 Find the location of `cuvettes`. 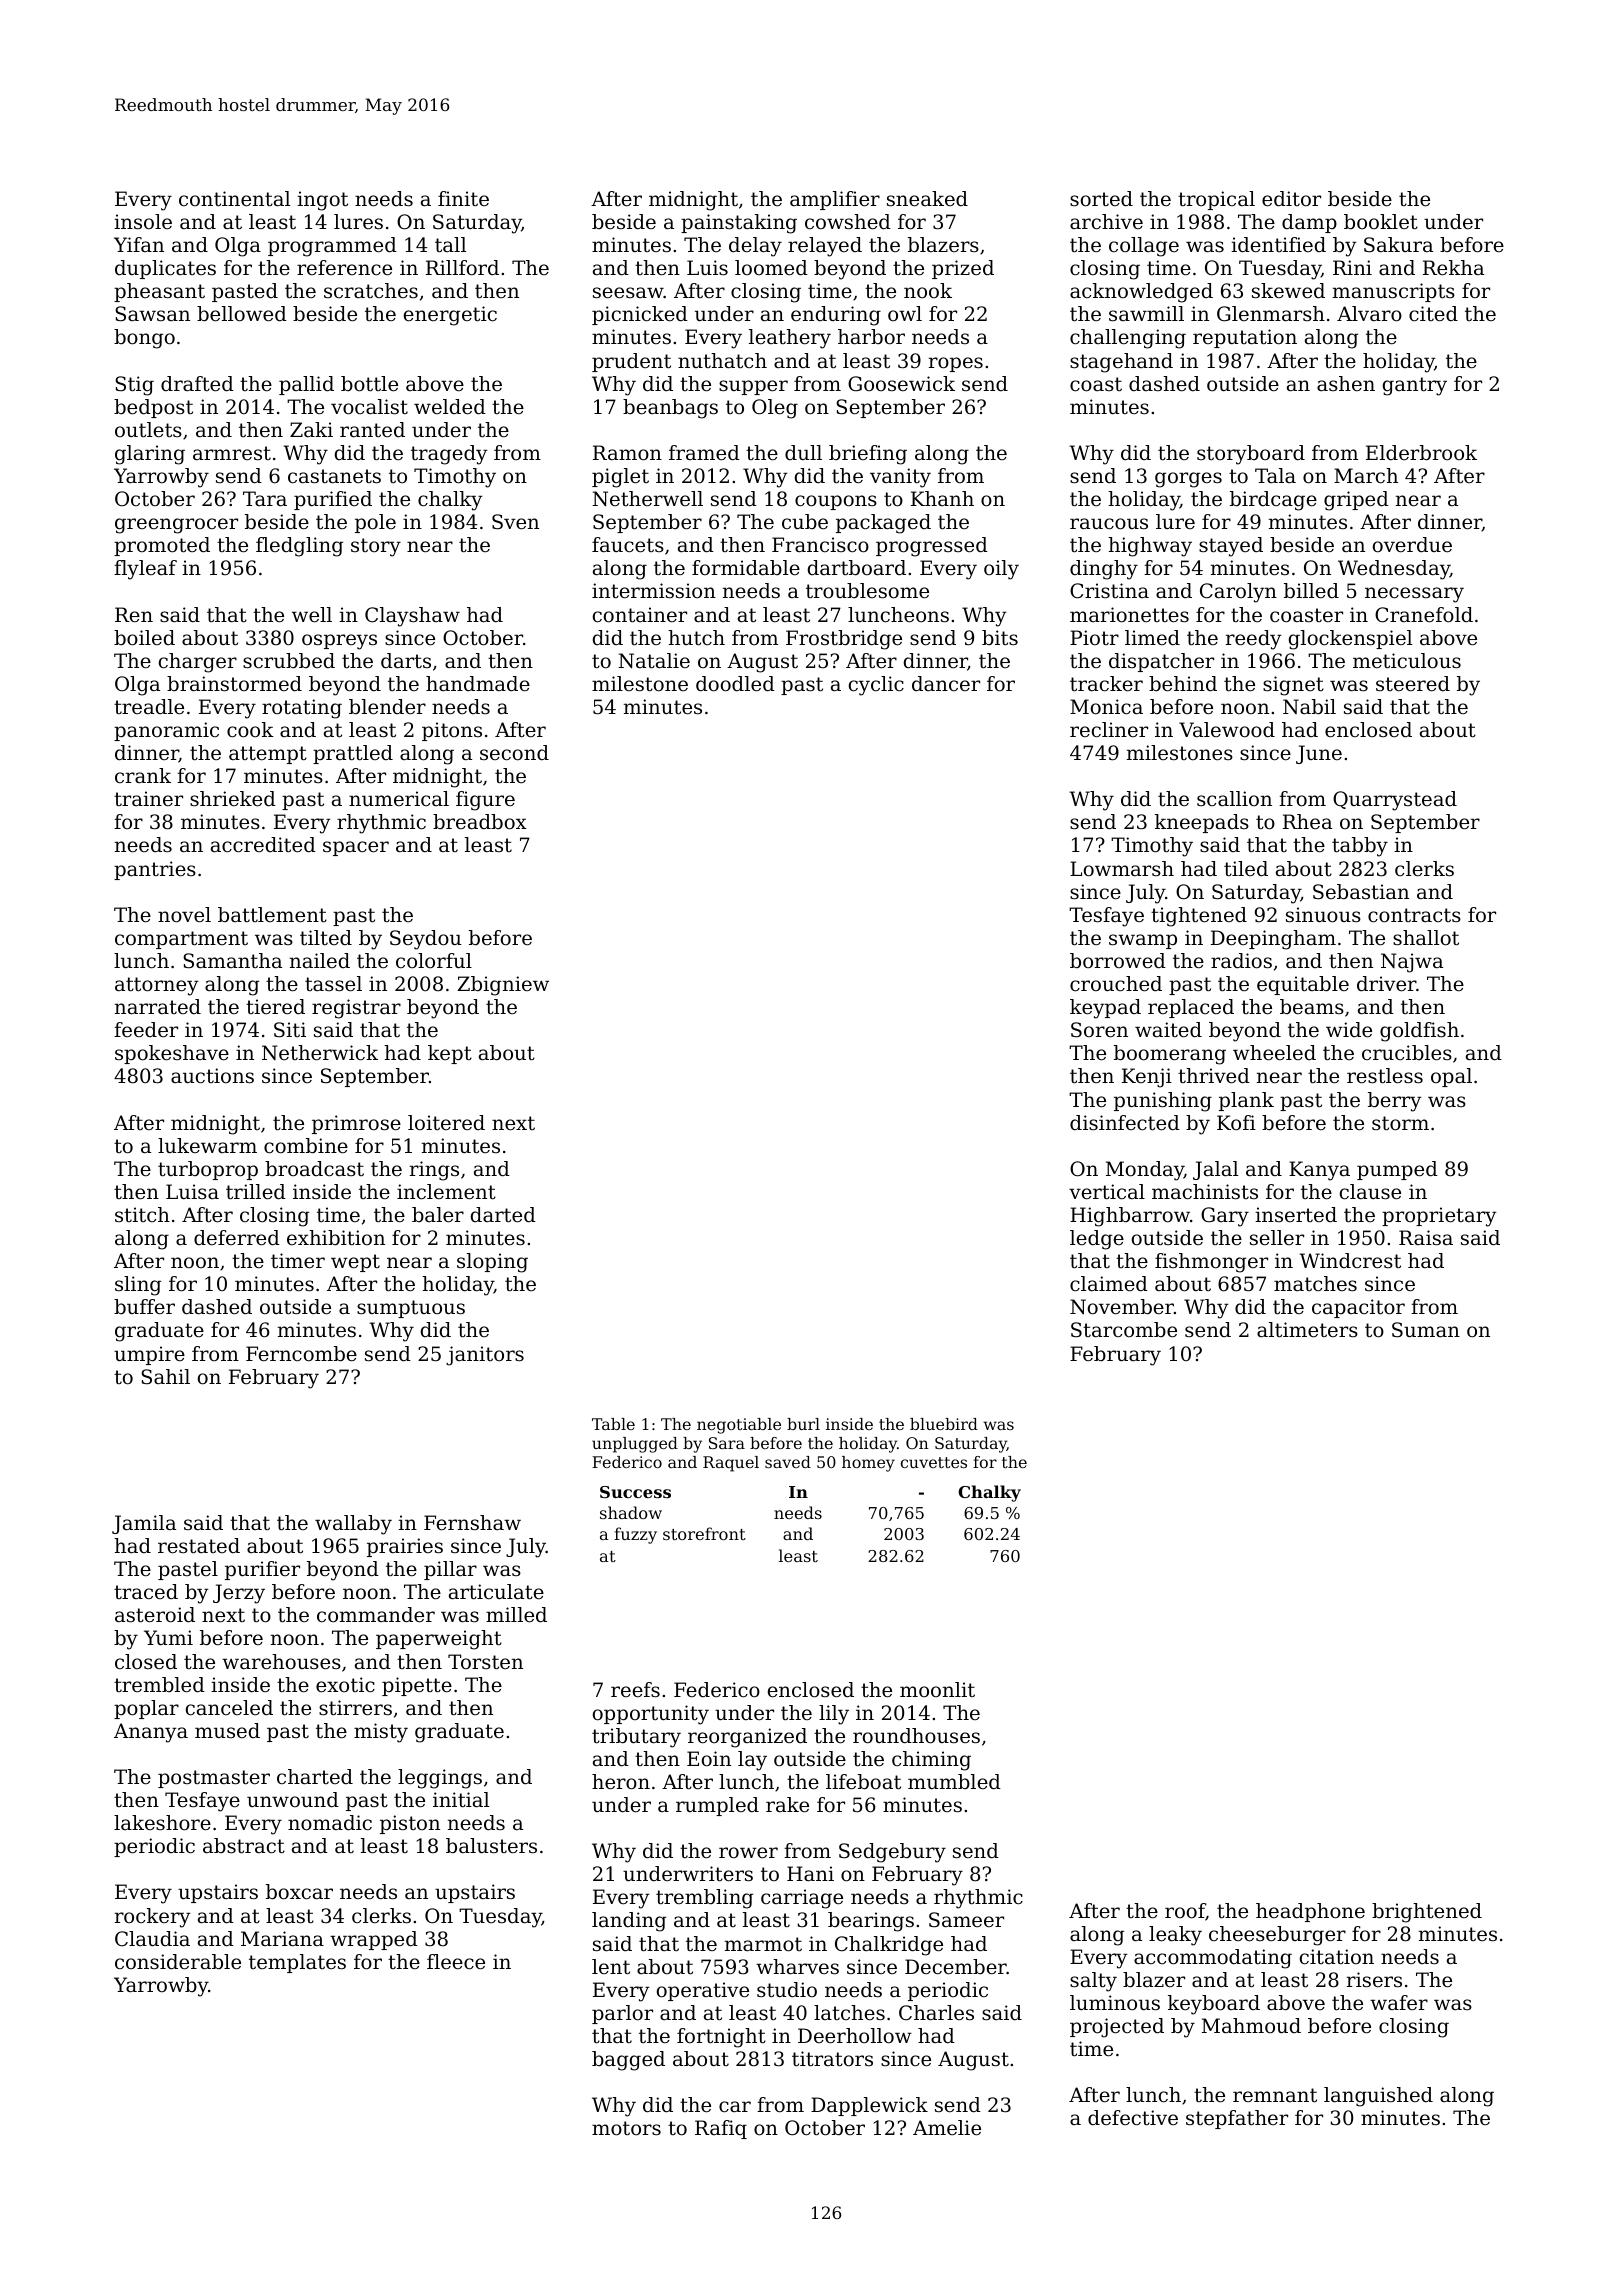

cuvettes is located at coordinates (934, 1462).
